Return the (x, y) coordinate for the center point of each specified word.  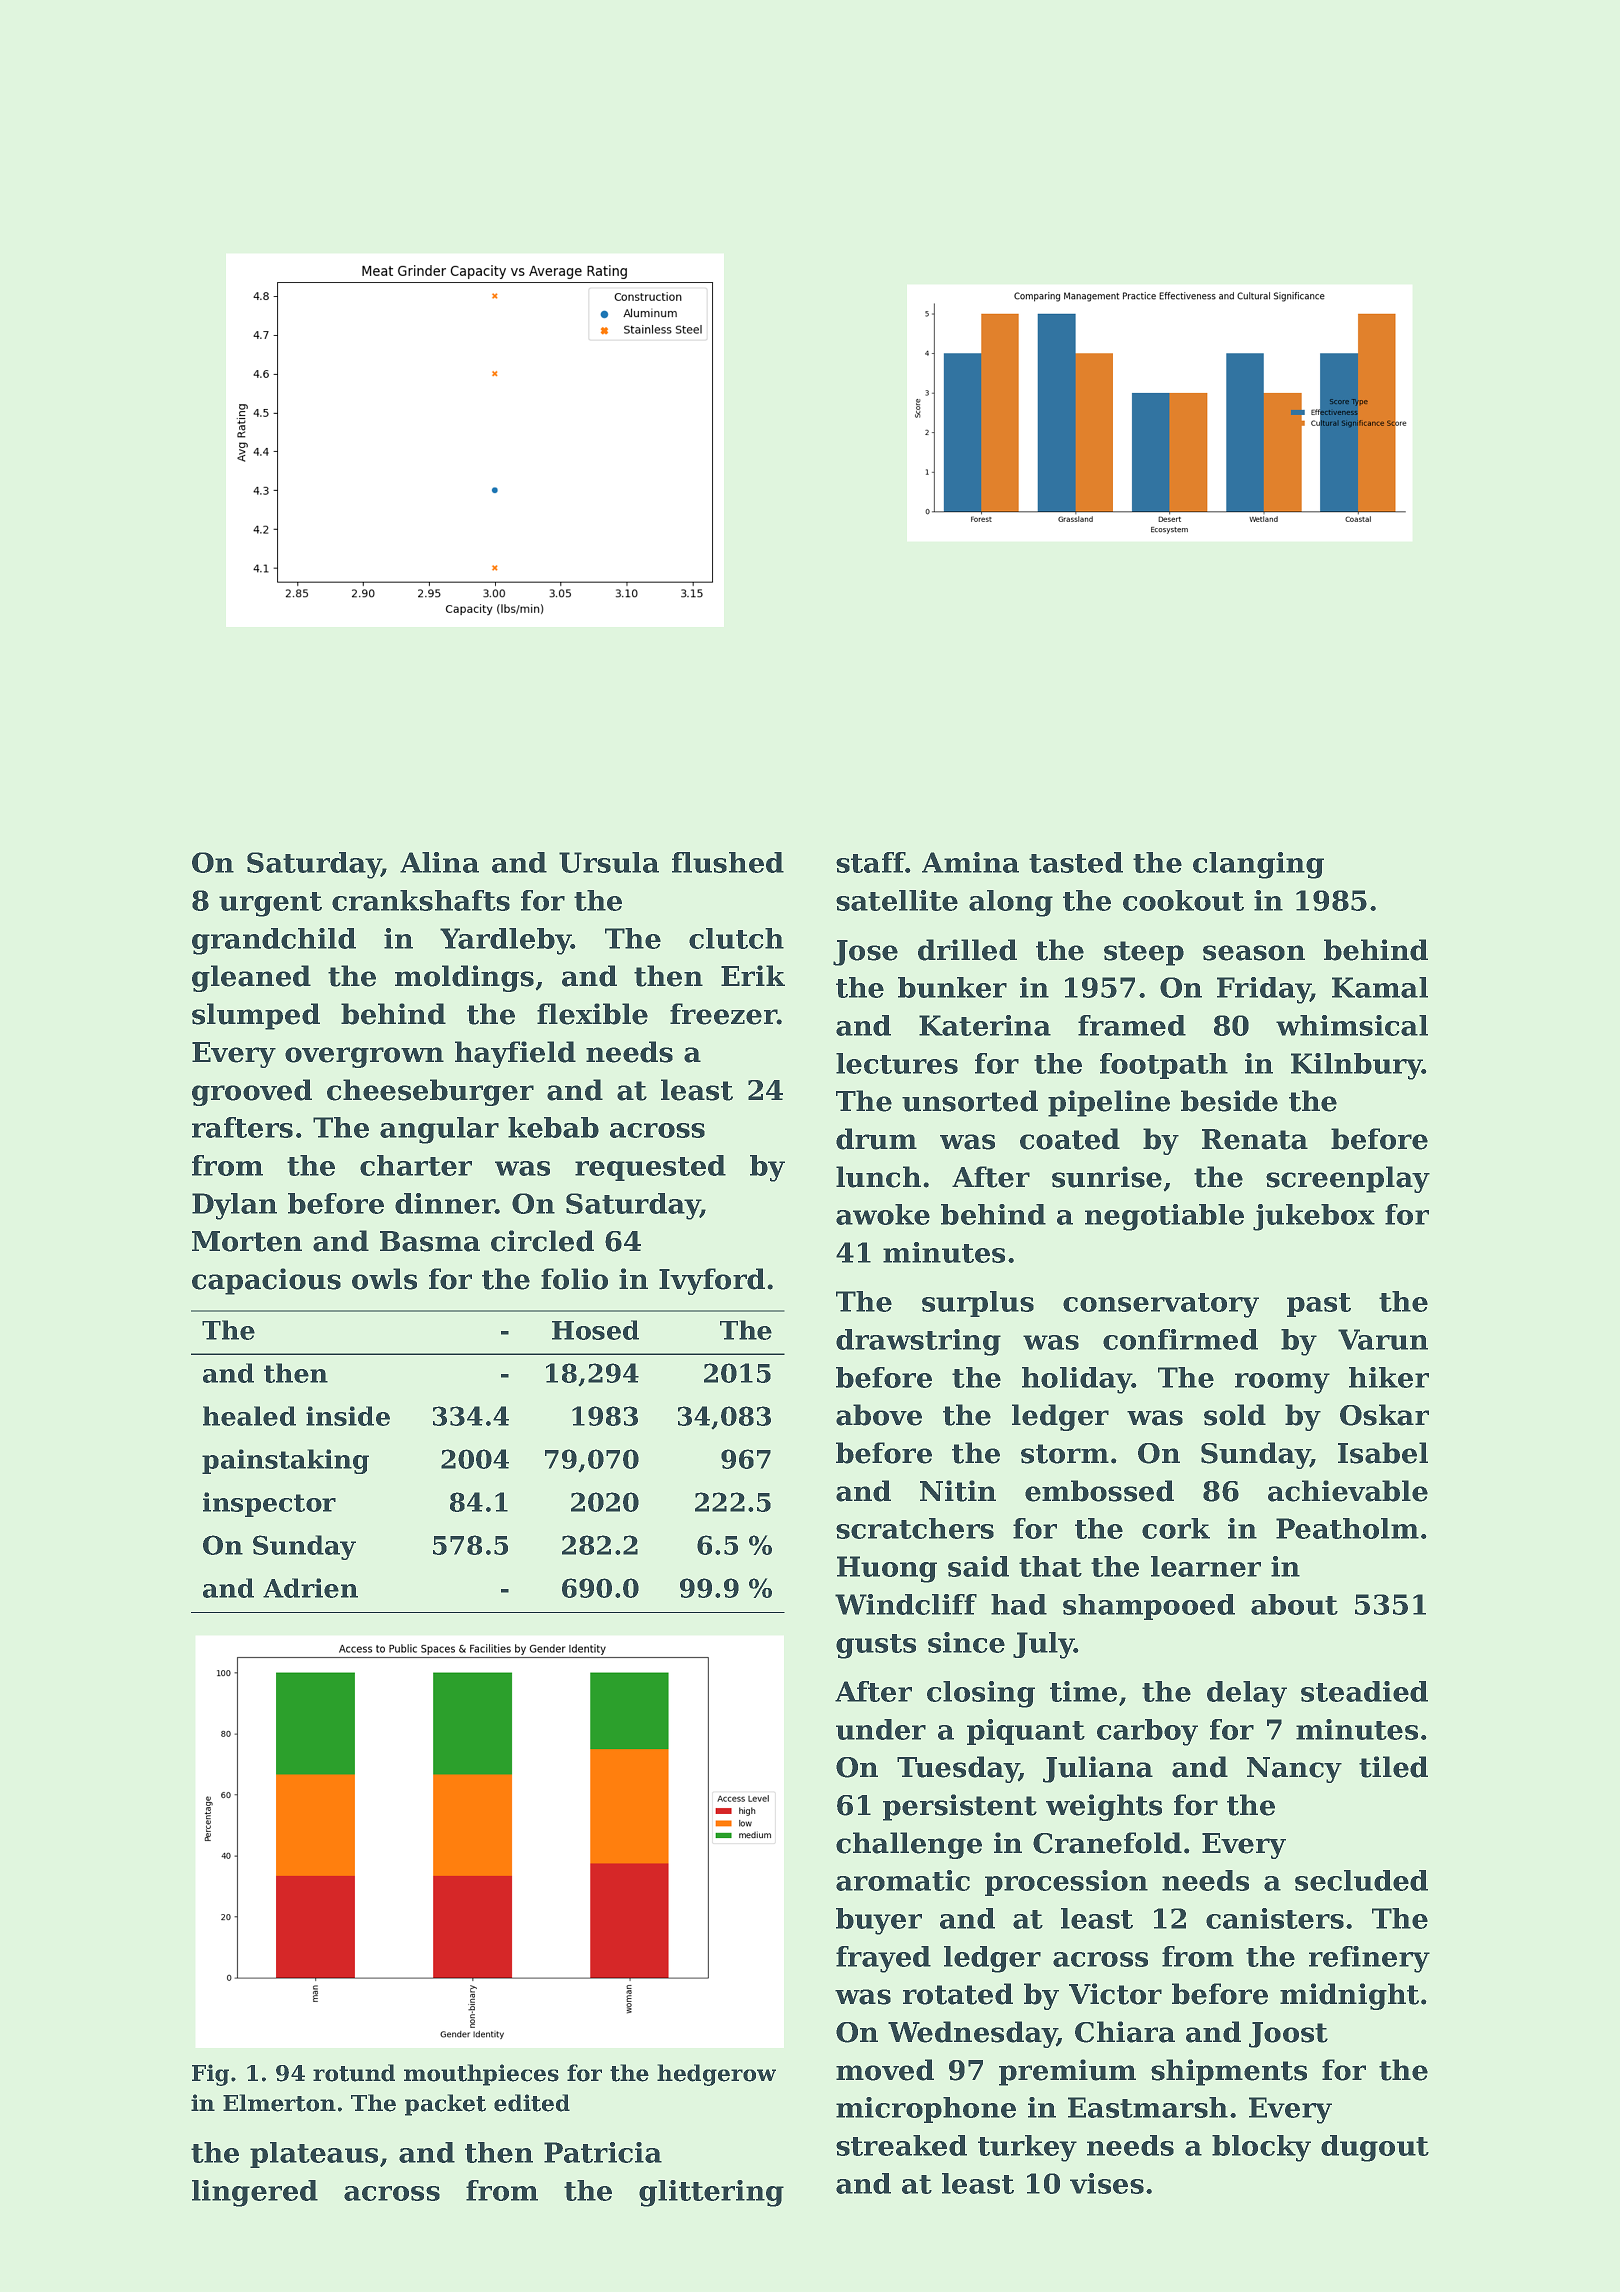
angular (439, 1130)
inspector (269, 1504)
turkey (1027, 2148)
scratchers (915, 1528)
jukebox (1314, 1217)
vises (1107, 2183)
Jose (865, 953)
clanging (1258, 865)
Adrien (310, 1588)
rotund (354, 2073)
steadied (1364, 1691)
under (881, 1729)
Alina (439, 862)
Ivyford (712, 1281)
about (1294, 1604)
